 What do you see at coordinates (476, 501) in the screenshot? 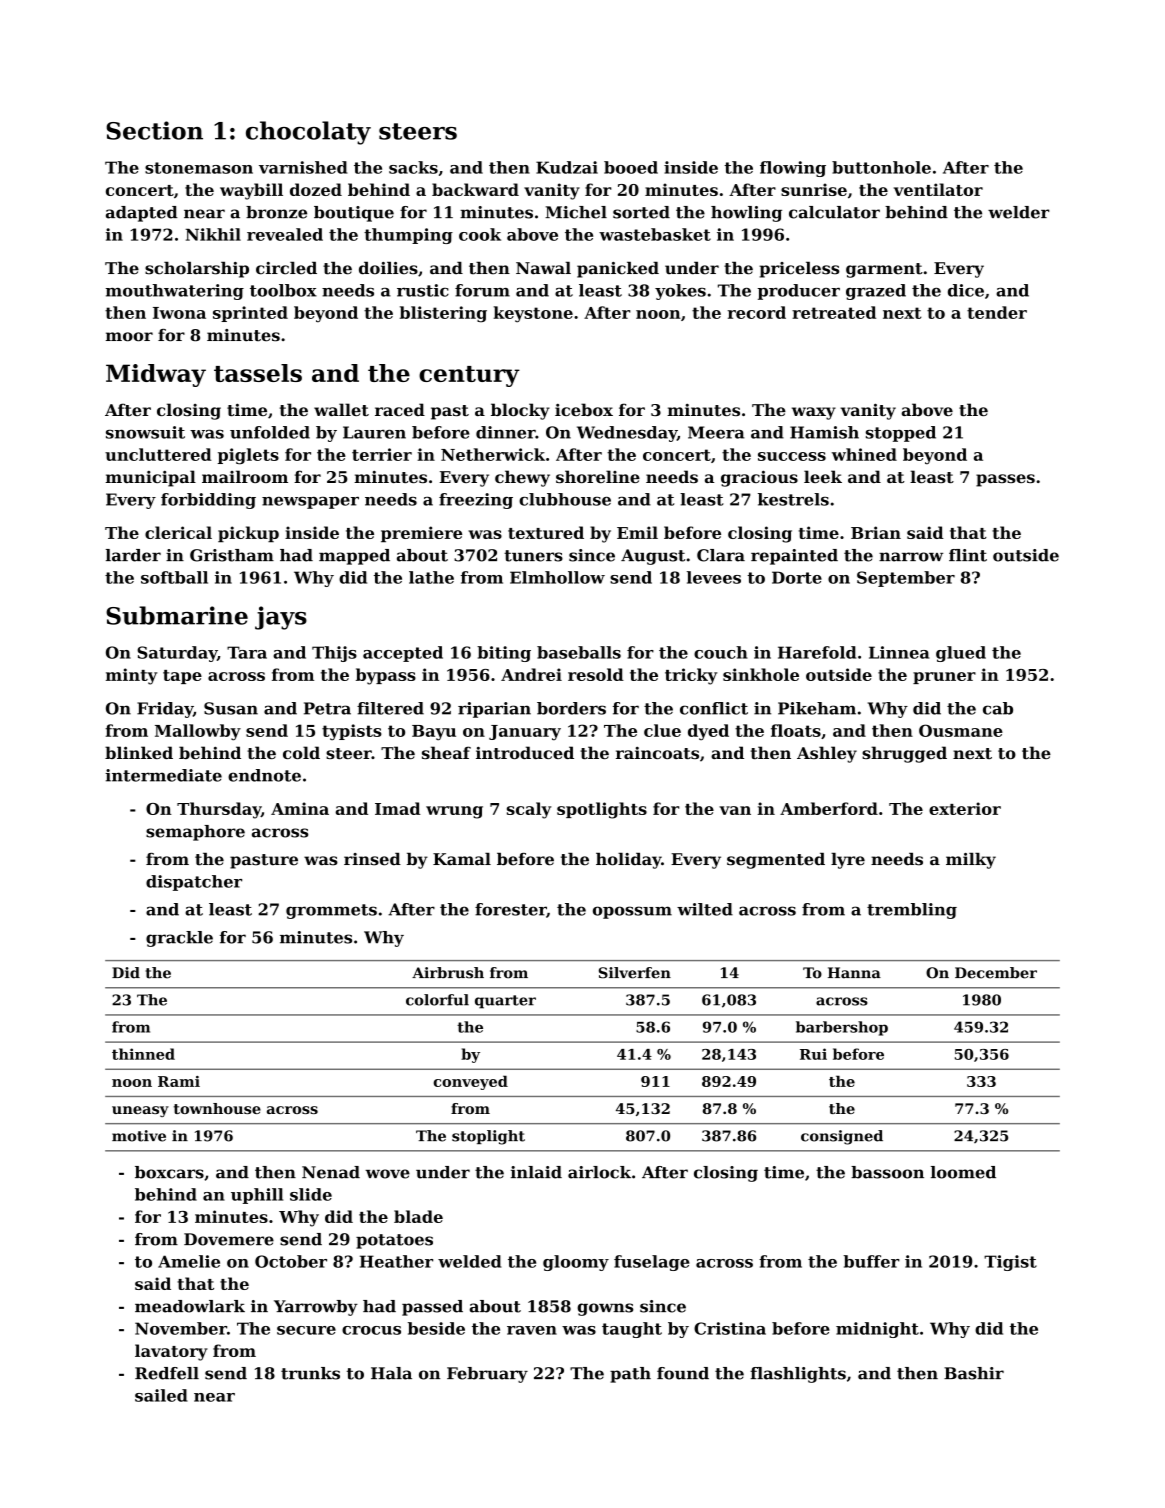
I see `freezing` at bounding box center [476, 501].
